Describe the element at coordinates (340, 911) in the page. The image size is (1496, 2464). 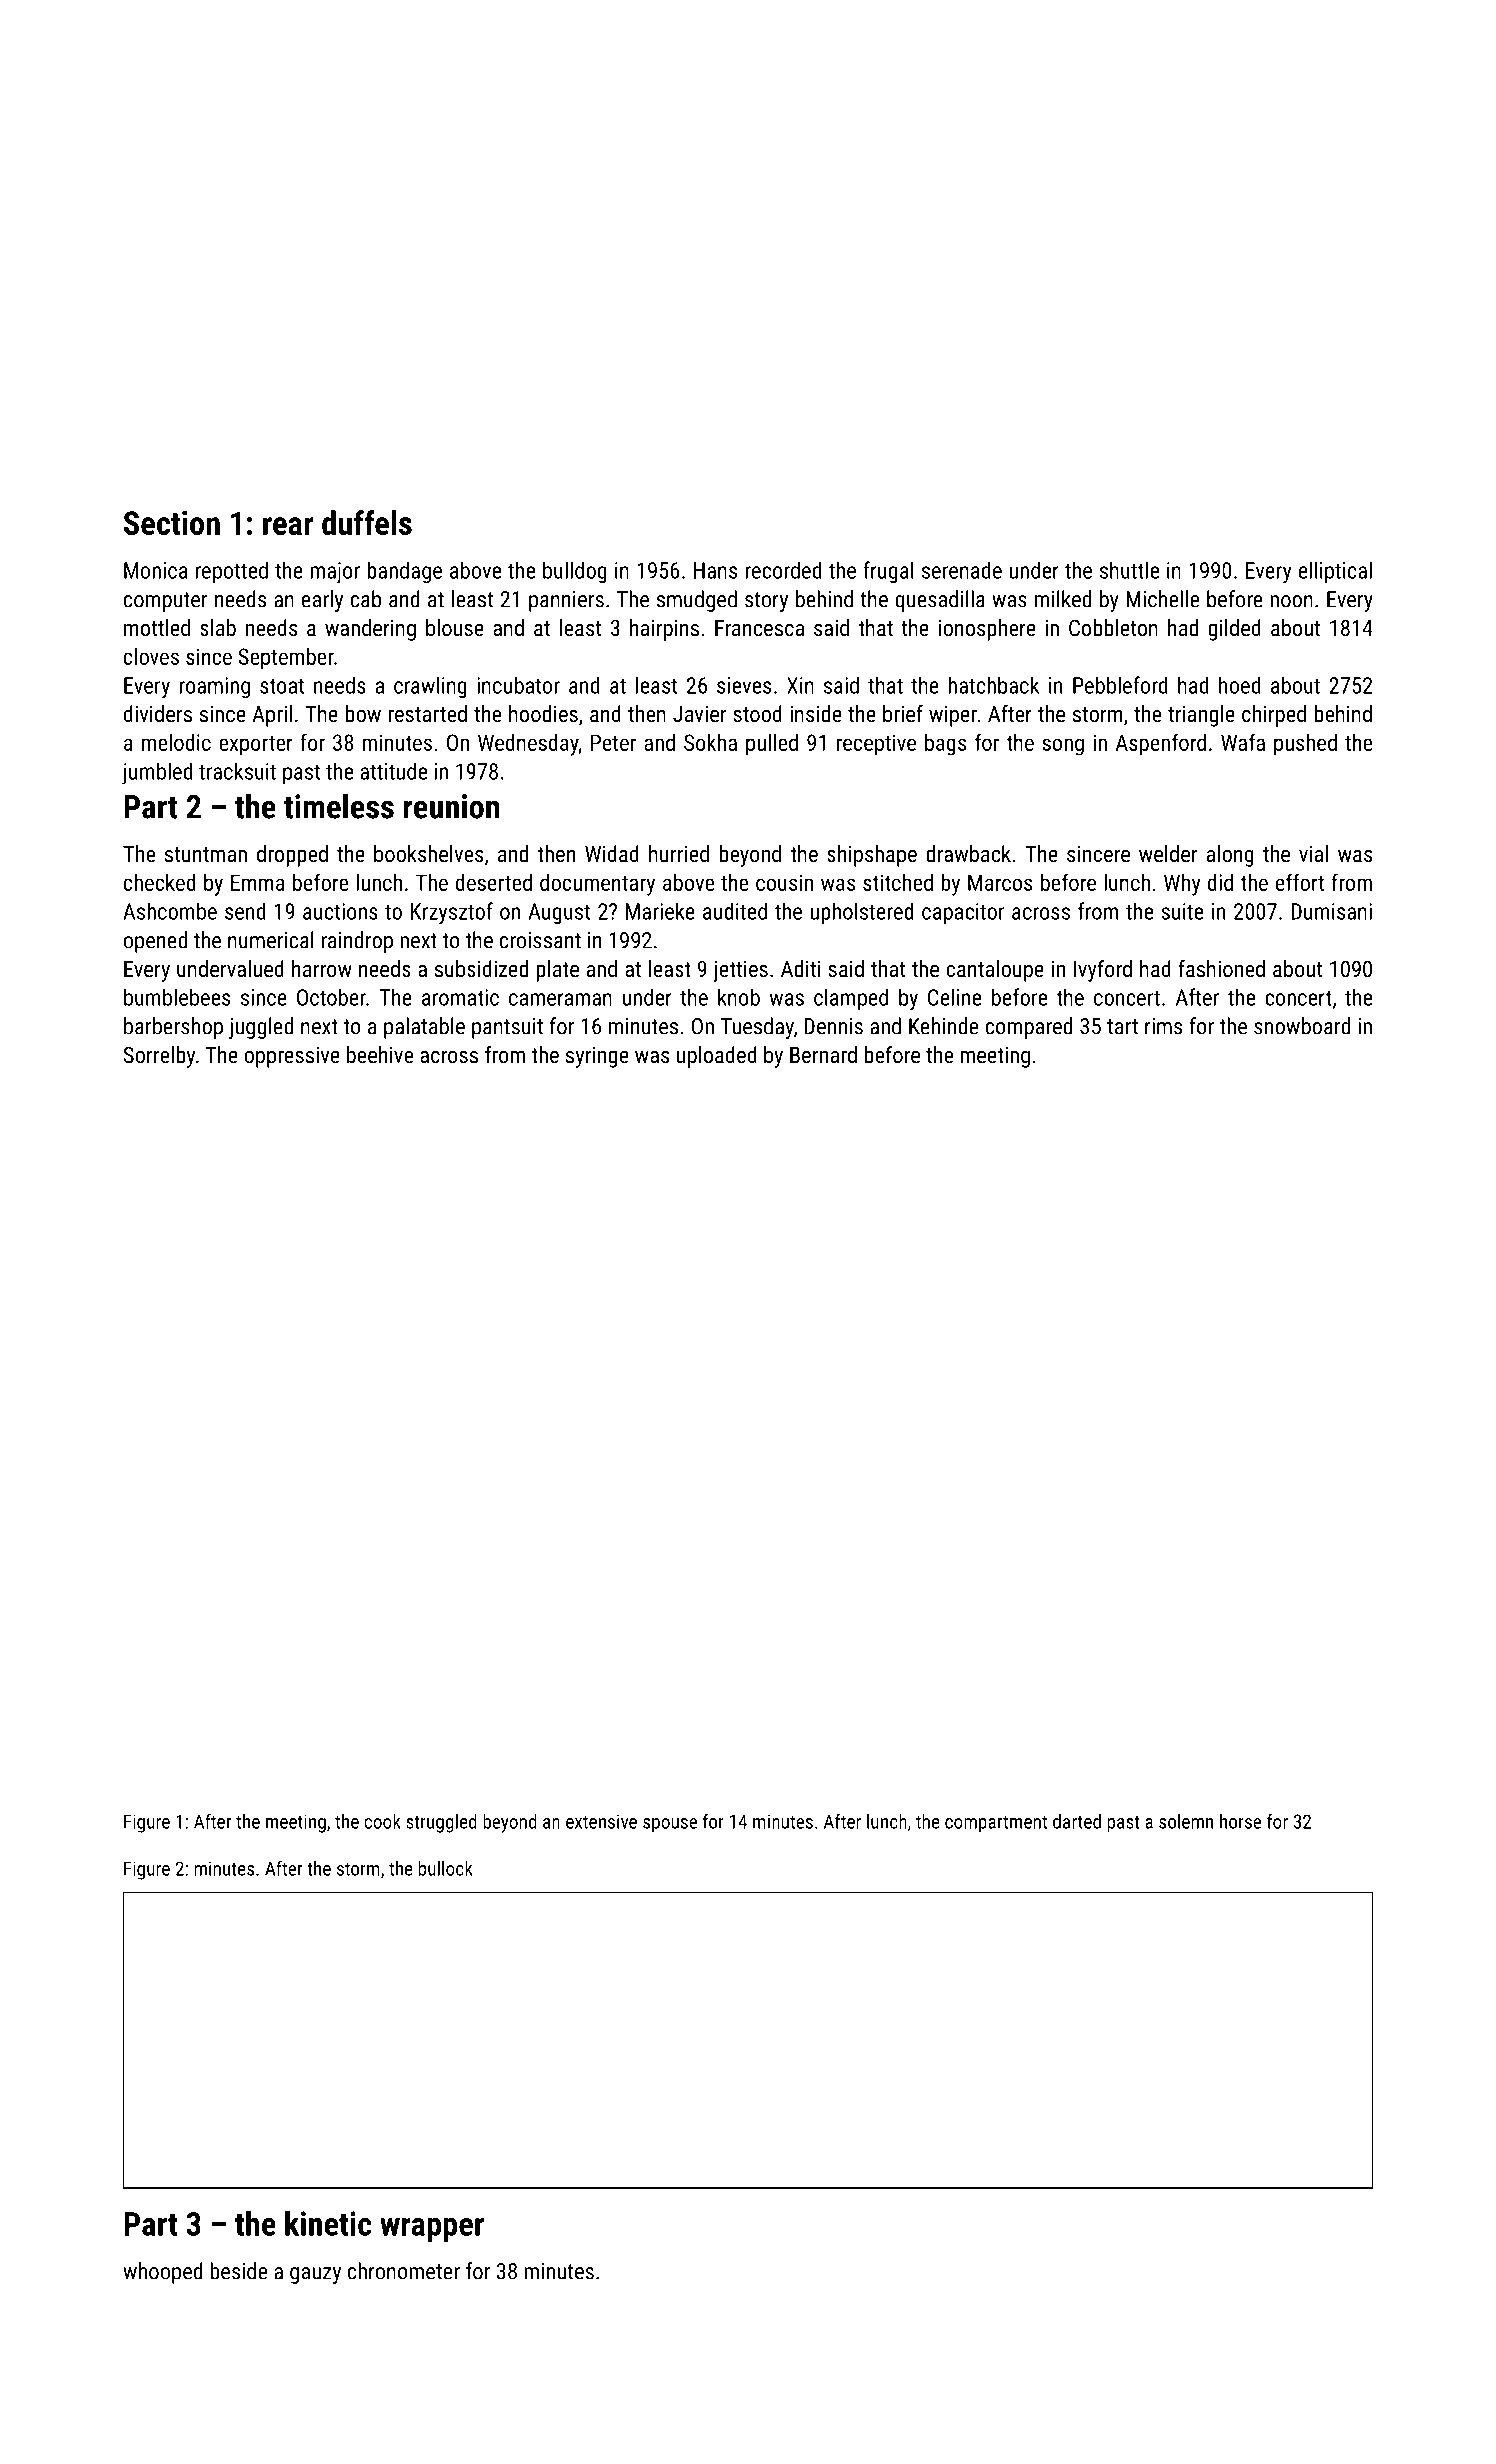
I see `auctions` at that location.
